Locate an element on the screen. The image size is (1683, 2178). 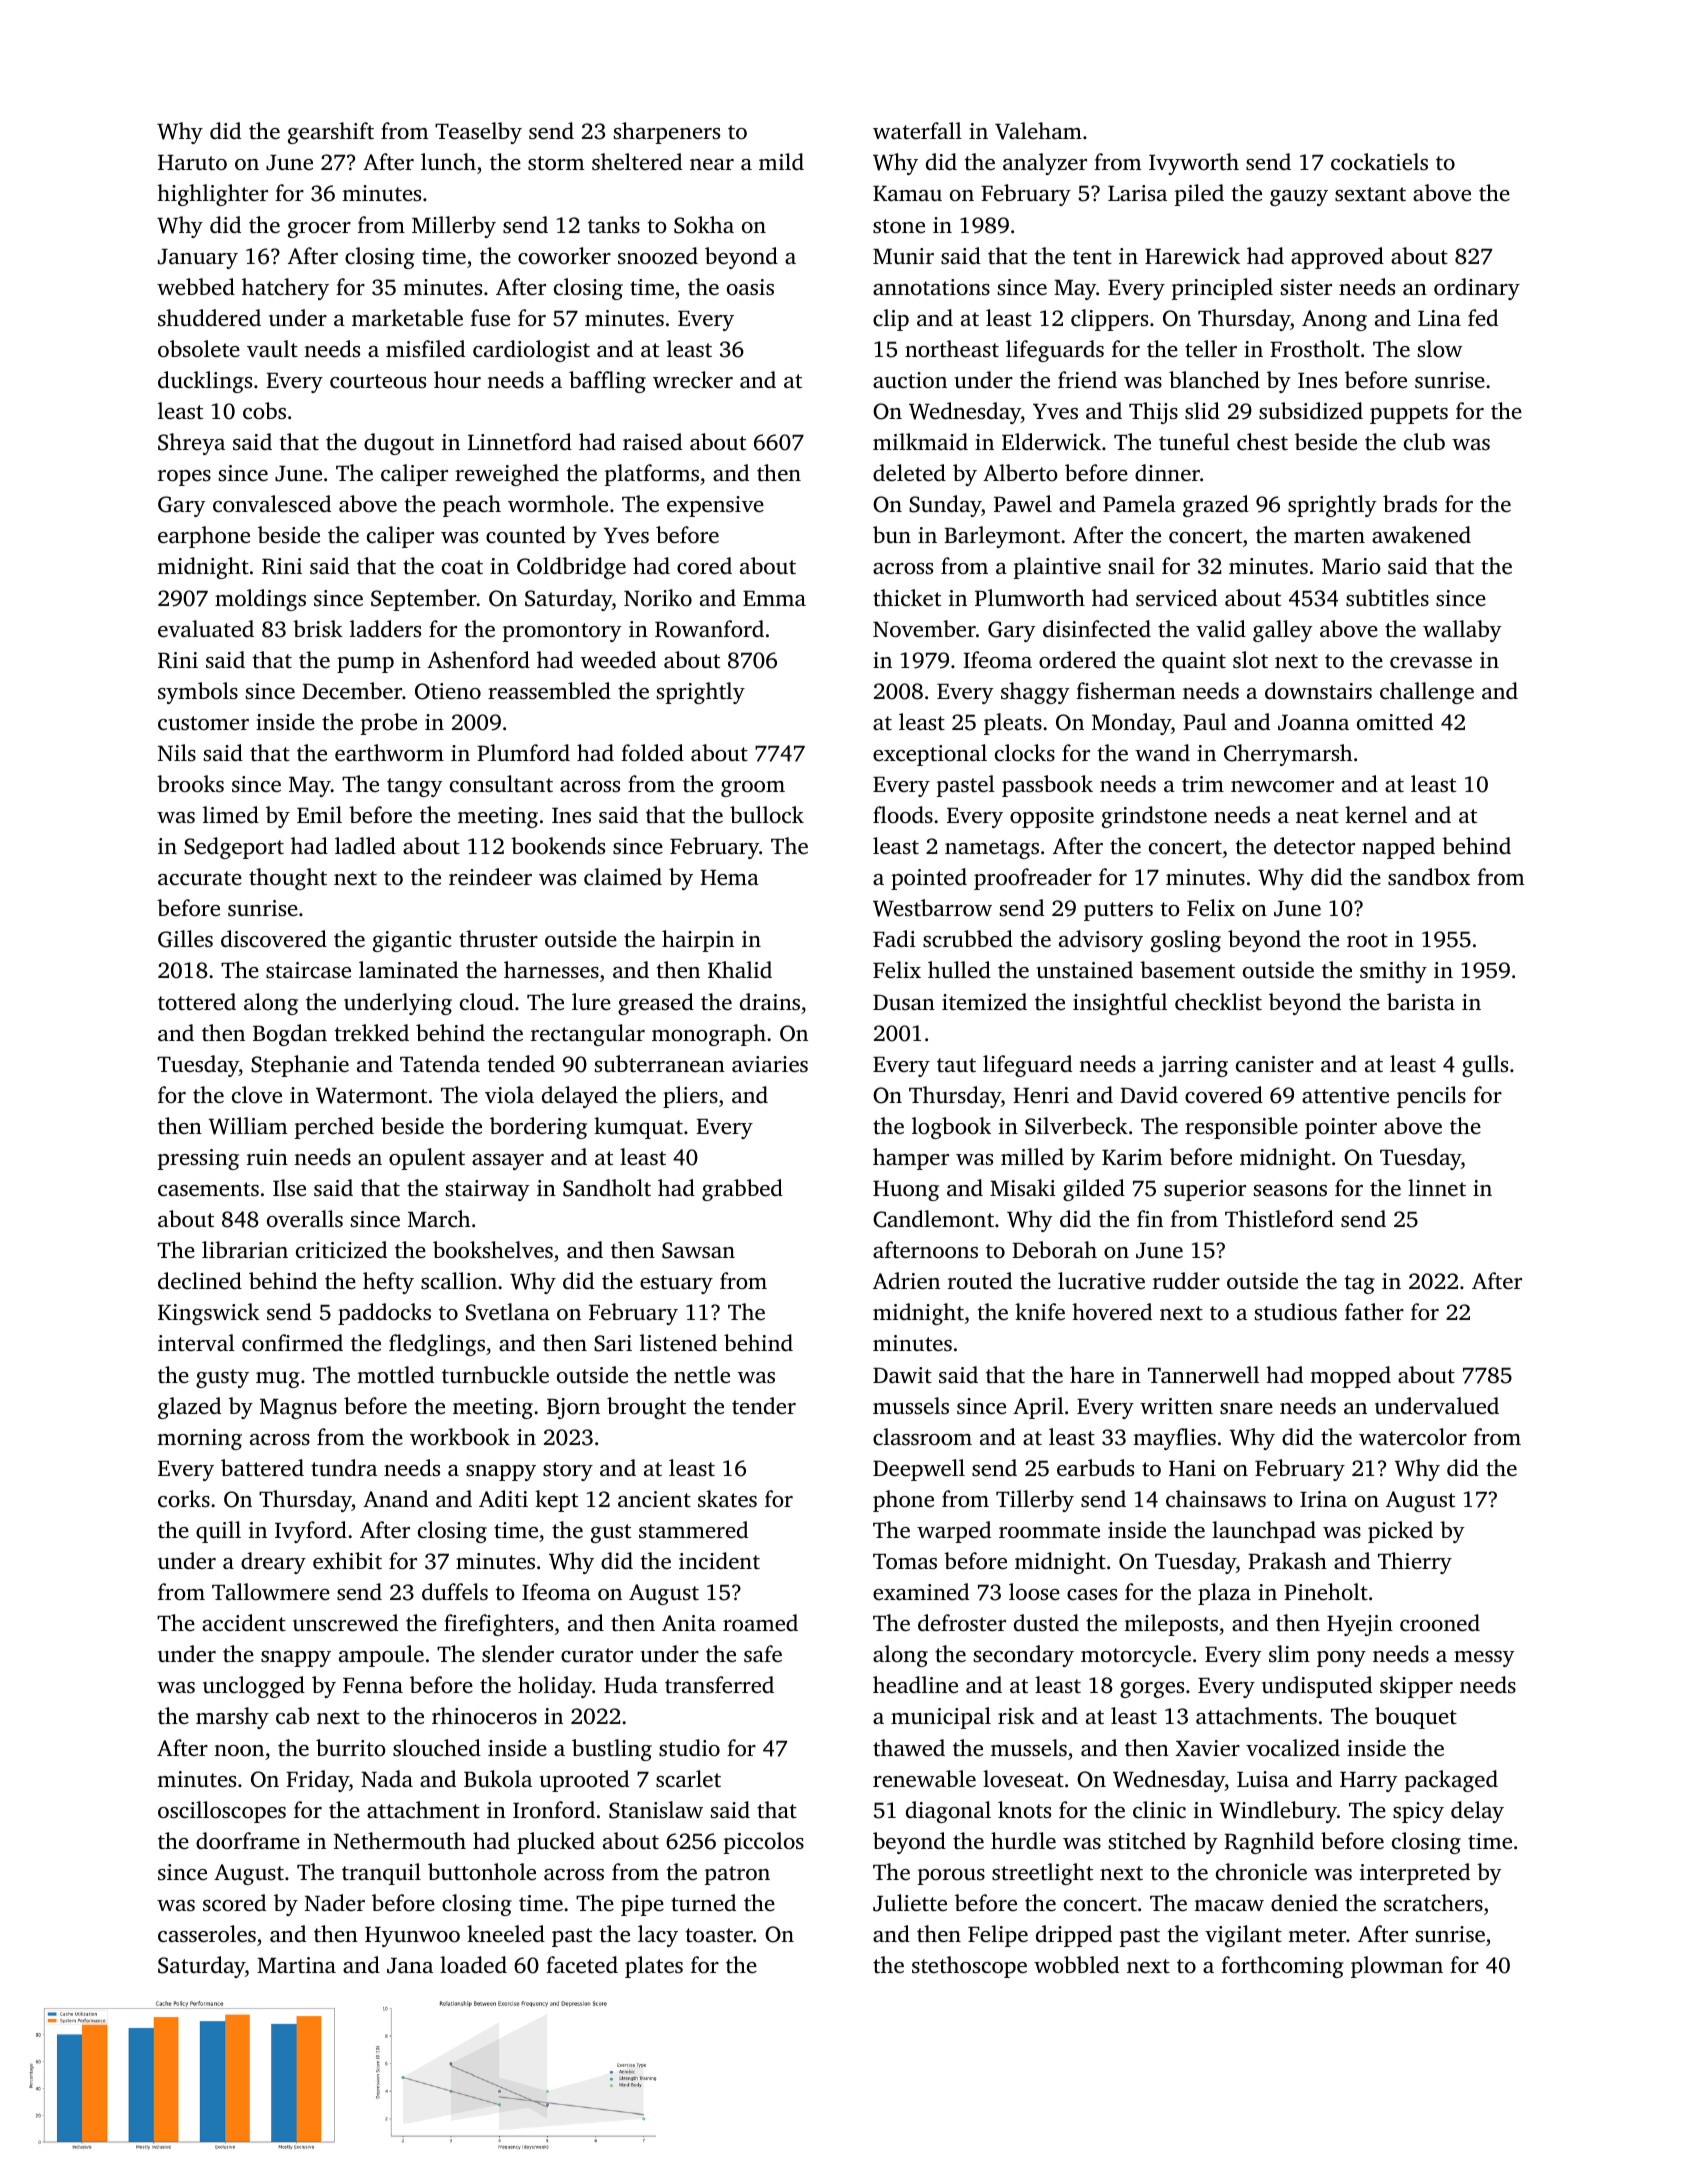
reindeer is located at coordinates (490, 877).
